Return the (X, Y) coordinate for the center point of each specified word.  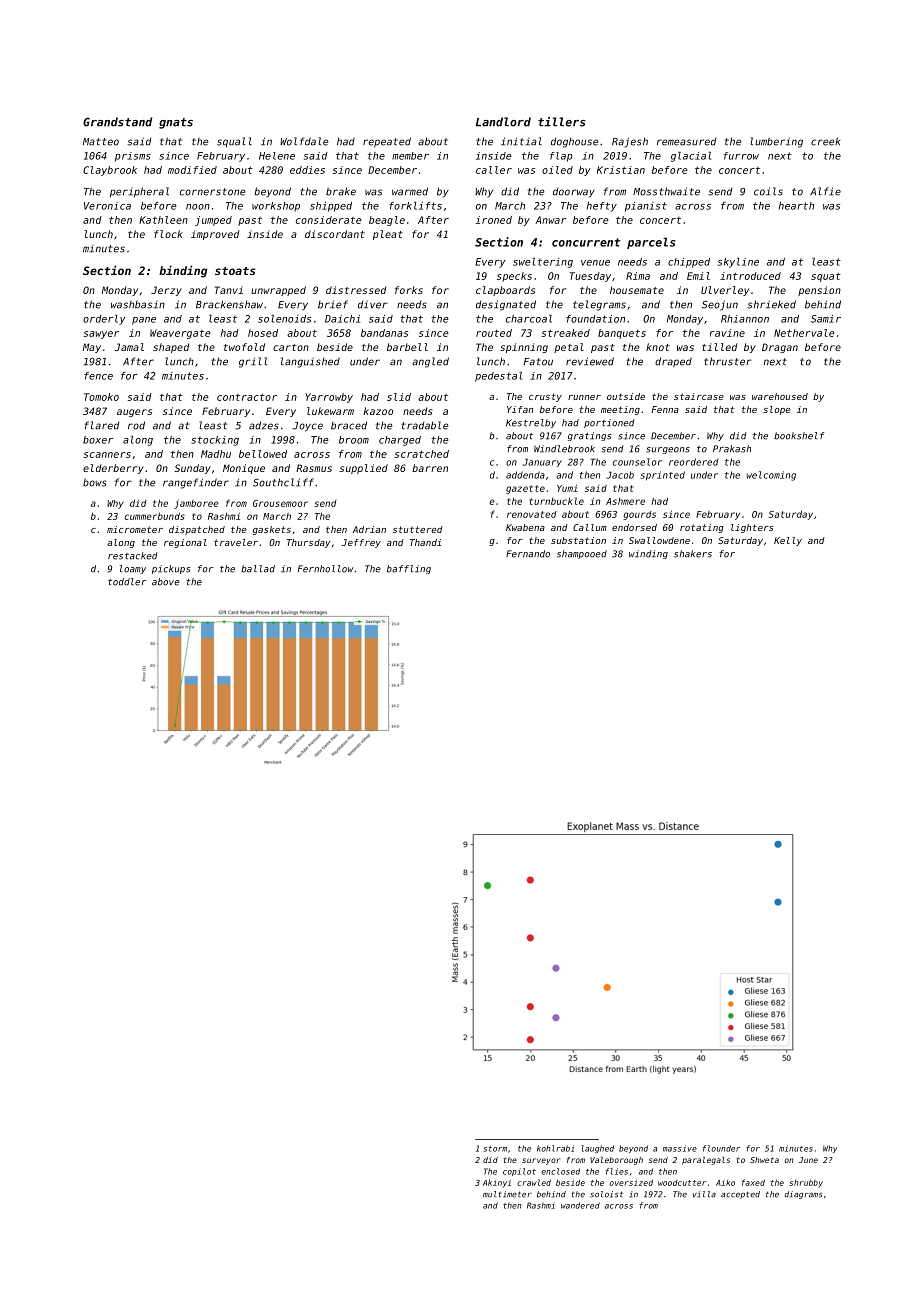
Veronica (107, 206)
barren (430, 468)
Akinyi (497, 1183)
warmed (410, 191)
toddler (127, 582)
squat (826, 277)
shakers (693, 554)
